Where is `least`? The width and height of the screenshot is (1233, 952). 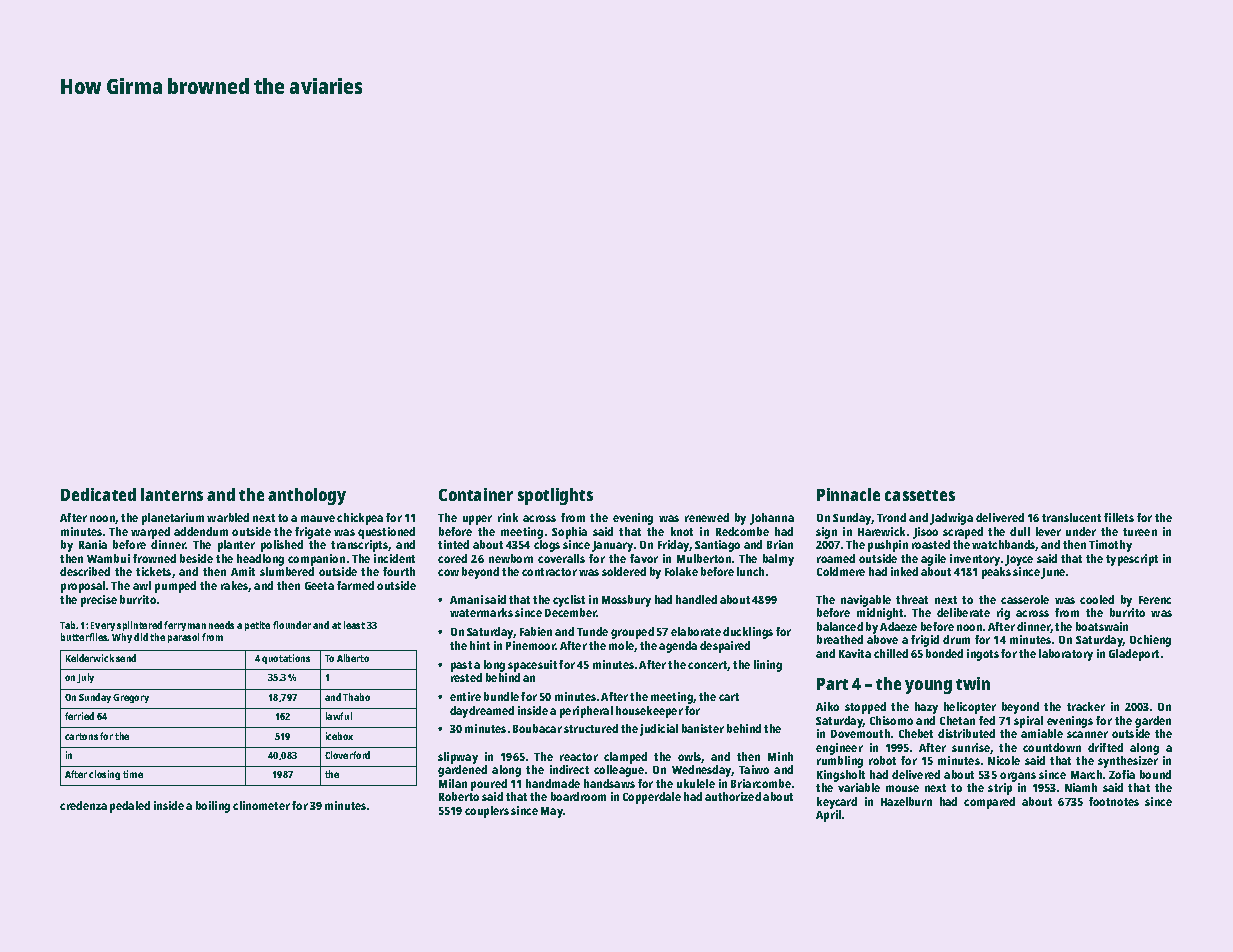 least is located at coordinates (354, 625).
